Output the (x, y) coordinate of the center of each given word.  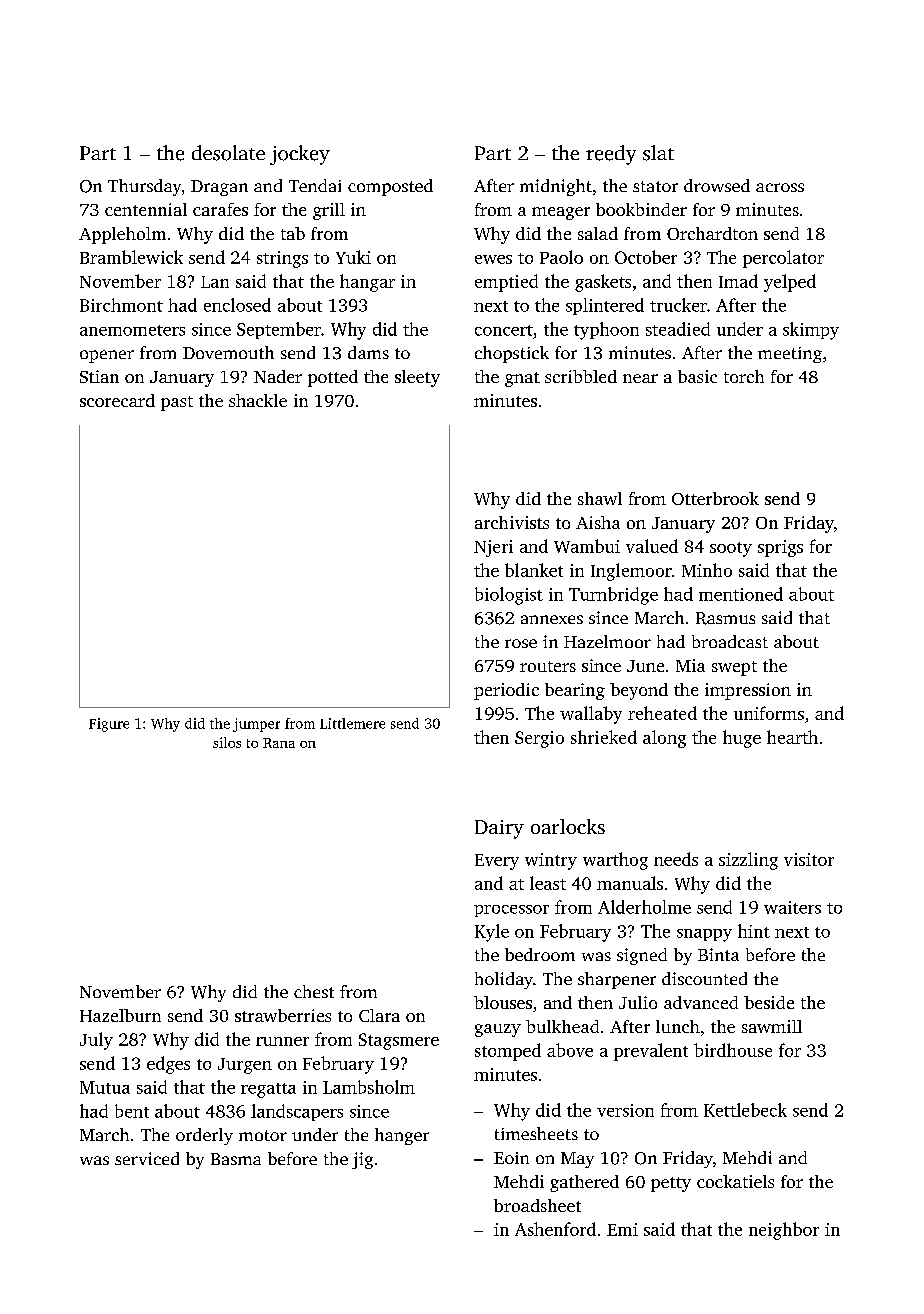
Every (497, 862)
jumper (256, 725)
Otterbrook (715, 498)
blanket (534, 570)
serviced (147, 1158)
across (780, 187)
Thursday (144, 187)
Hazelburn (120, 1015)
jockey (300, 155)
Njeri (493, 548)
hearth (792, 737)
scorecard (117, 400)
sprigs (780, 548)
